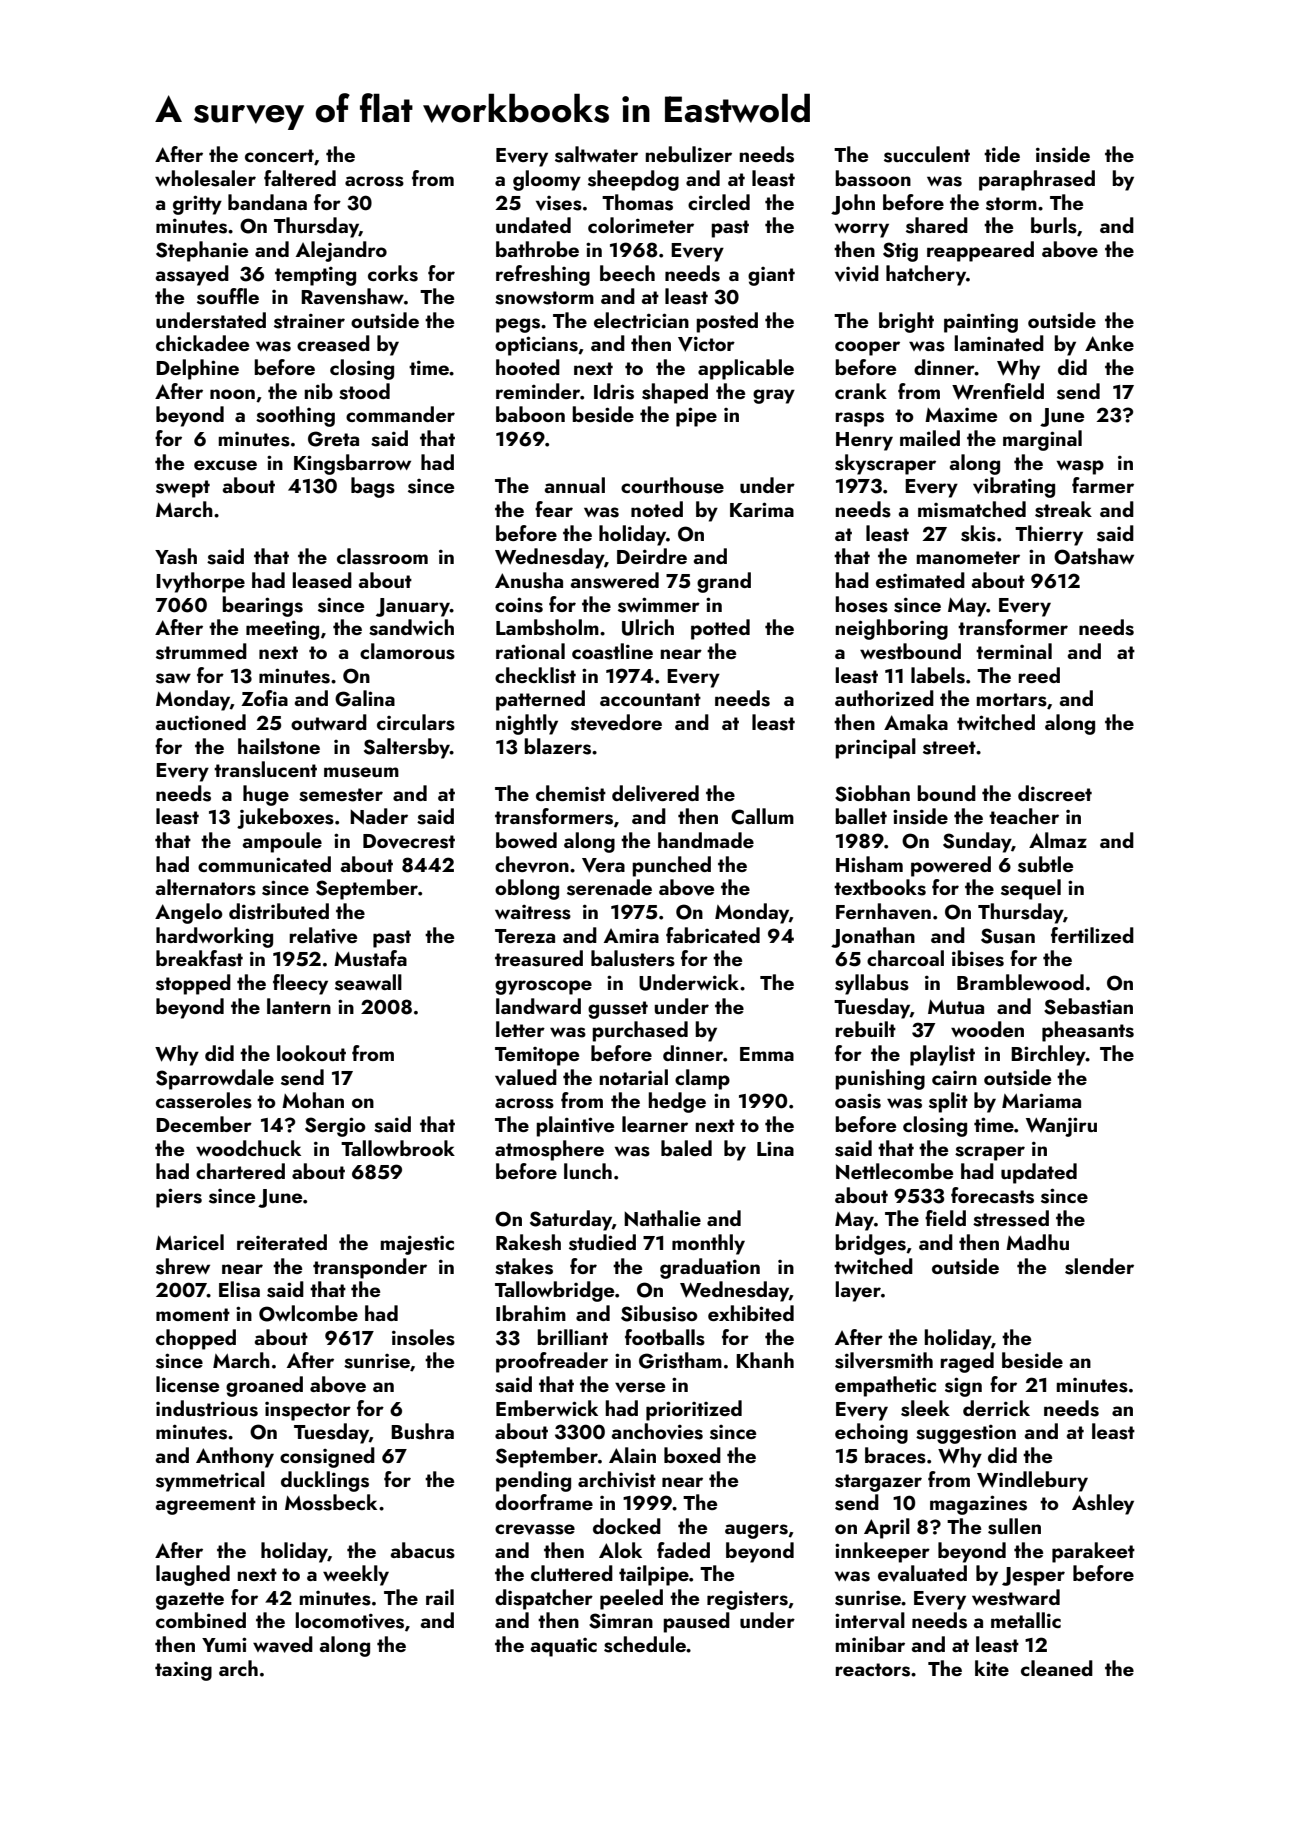 The width and height of the screenshot is (1290, 1824). I want to click on John, so click(853, 204).
